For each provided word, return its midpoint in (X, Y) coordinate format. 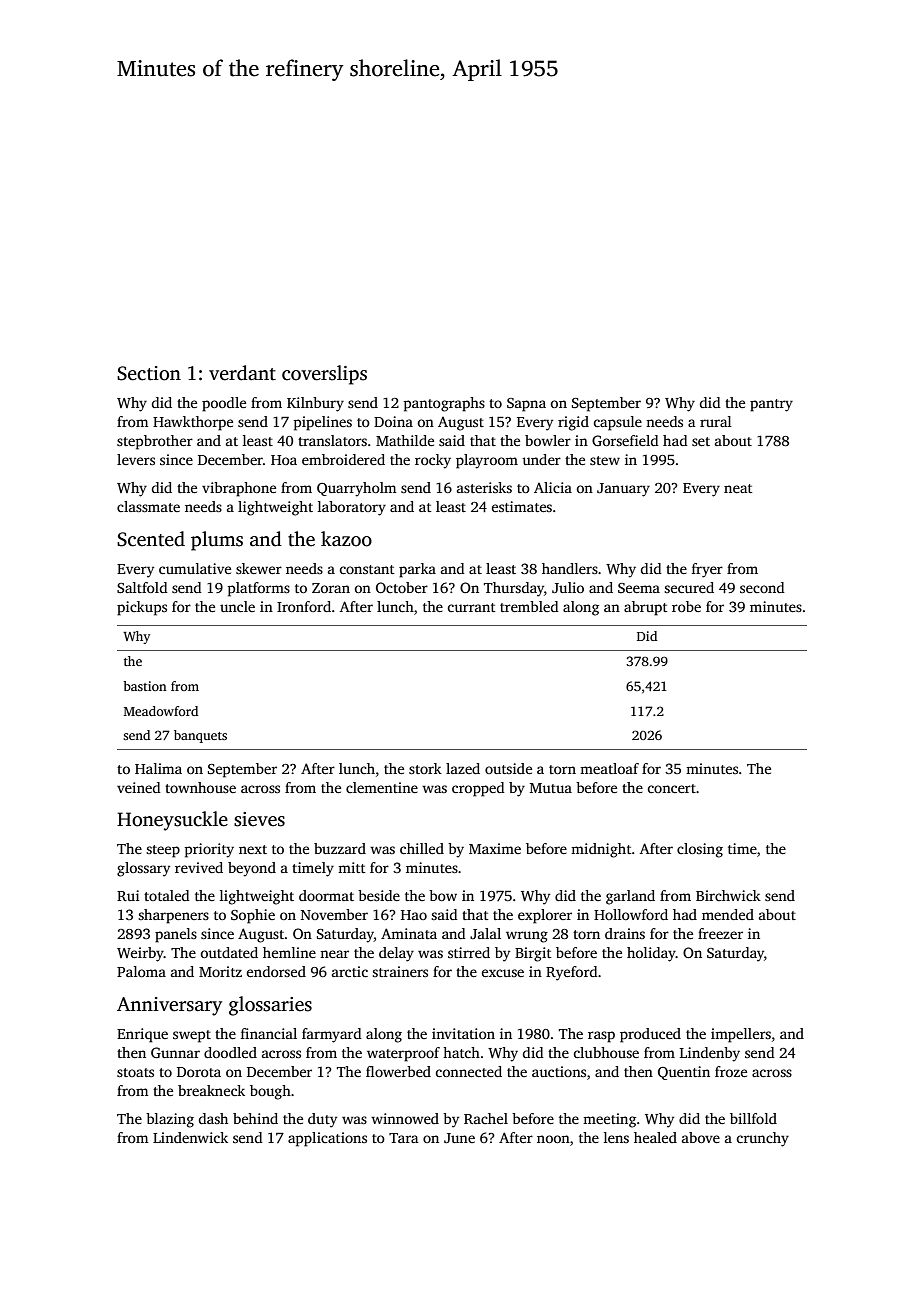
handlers (570, 568)
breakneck (211, 1090)
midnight (601, 850)
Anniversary (169, 1006)
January (623, 490)
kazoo (346, 539)
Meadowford (161, 711)
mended (728, 914)
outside (508, 768)
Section (149, 373)
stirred (469, 952)
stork (425, 768)
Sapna (526, 405)
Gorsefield (625, 440)
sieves (259, 819)
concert (672, 788)
